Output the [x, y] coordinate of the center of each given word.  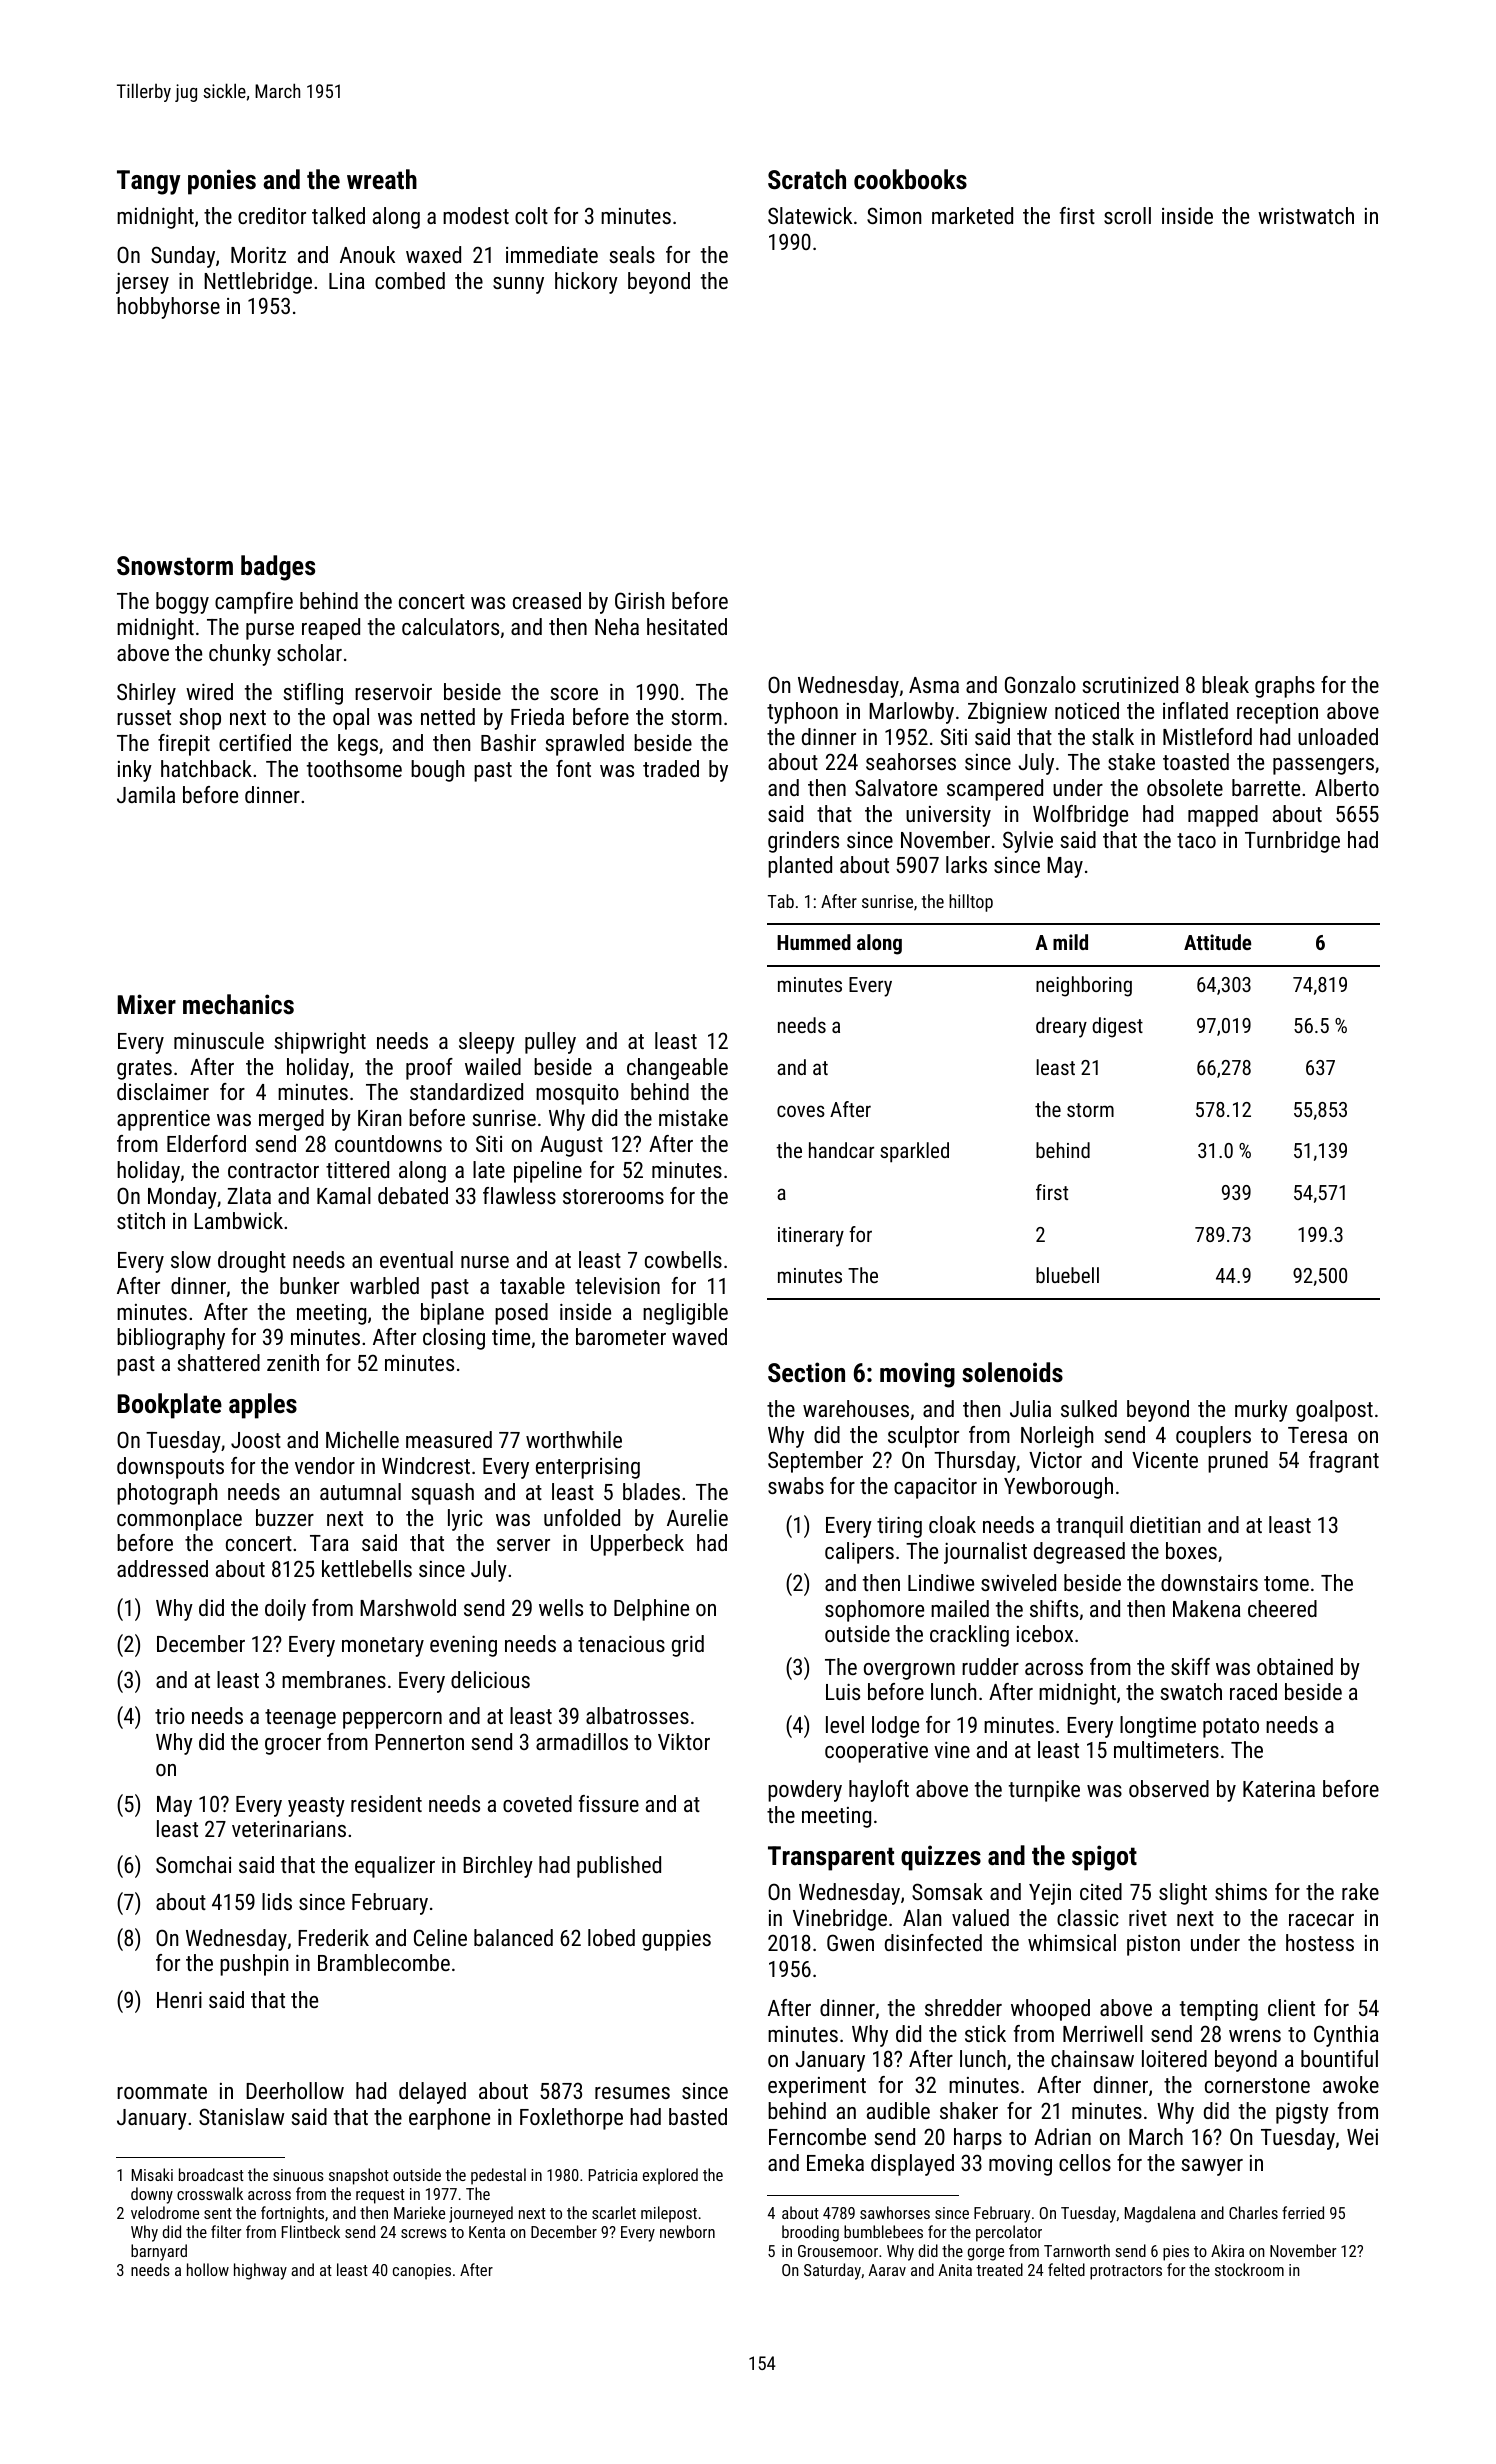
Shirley [146, 694]
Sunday [183, 257]
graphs [1285, 687]
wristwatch [1306, 215]
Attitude [1217, 942]
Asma [934, 685]
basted [698, 2116]
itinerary [811, 1237]
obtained [1295, 1666]
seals [632, 254]
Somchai [193, 1864]
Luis [843, 1691]
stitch [141, 1220]
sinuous [298, 2175]
